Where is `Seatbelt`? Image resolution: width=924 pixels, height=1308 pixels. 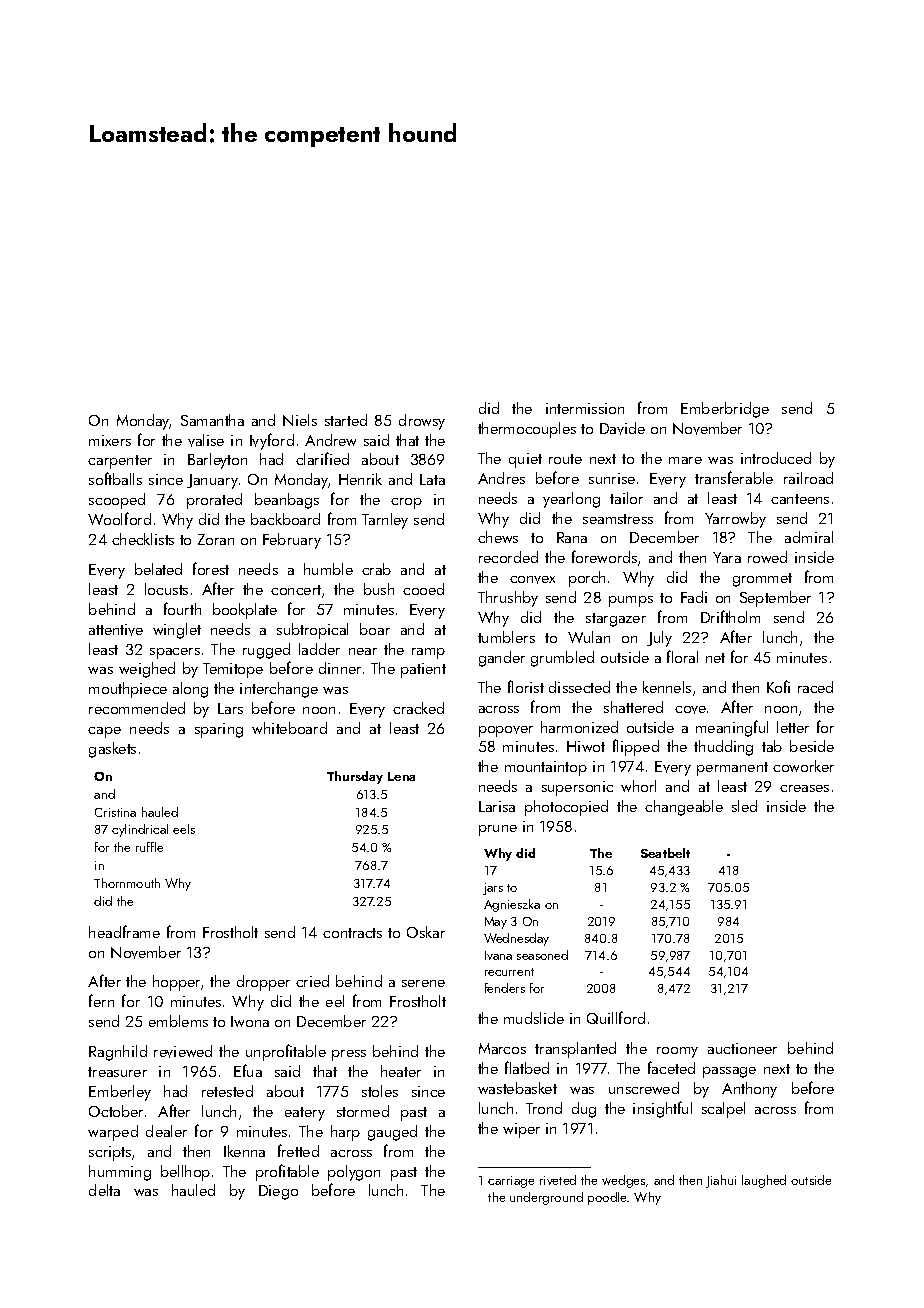
Seatbelt is located at coordinates (665, 853).
